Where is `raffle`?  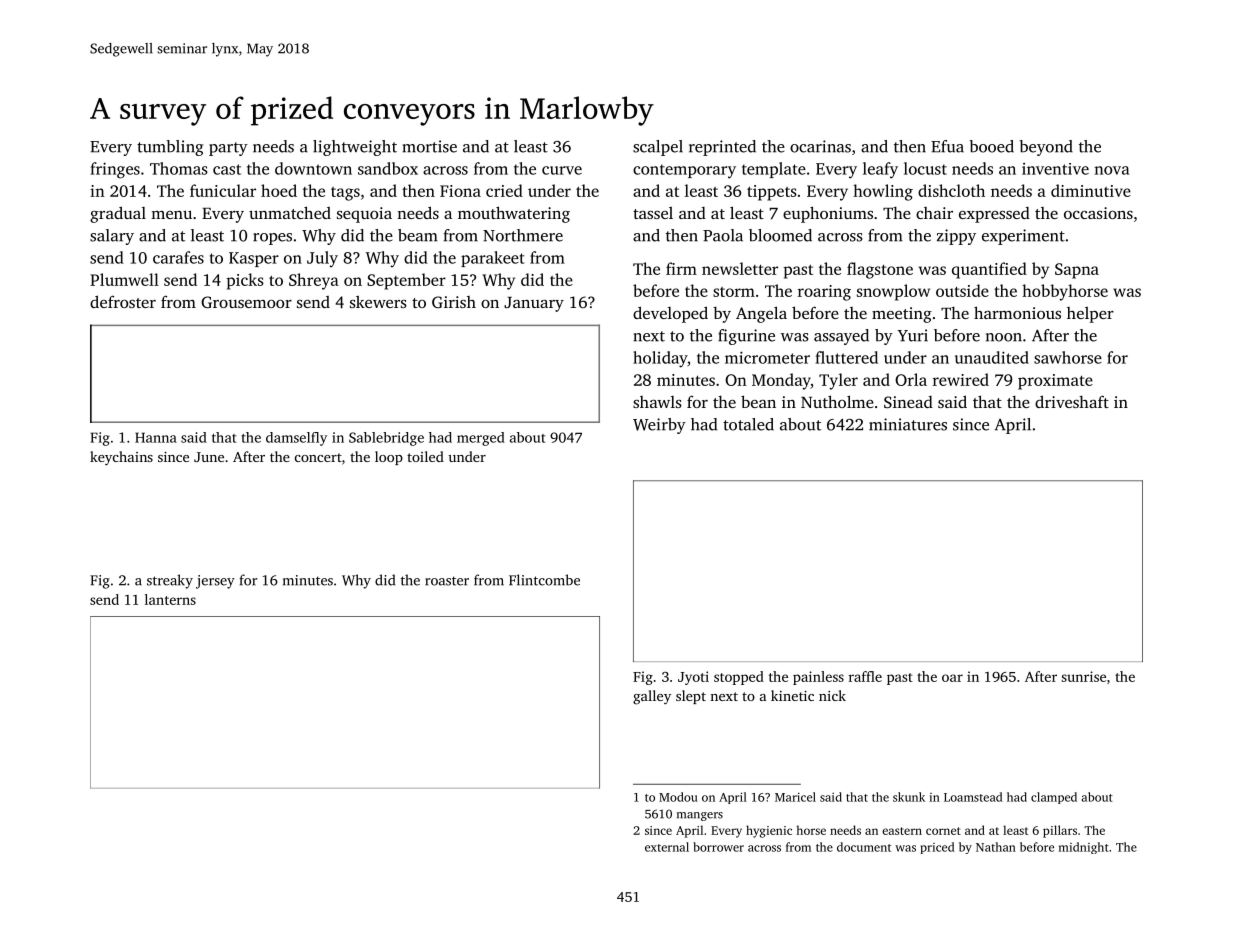
raffle is located at coordinates (865, 676).
